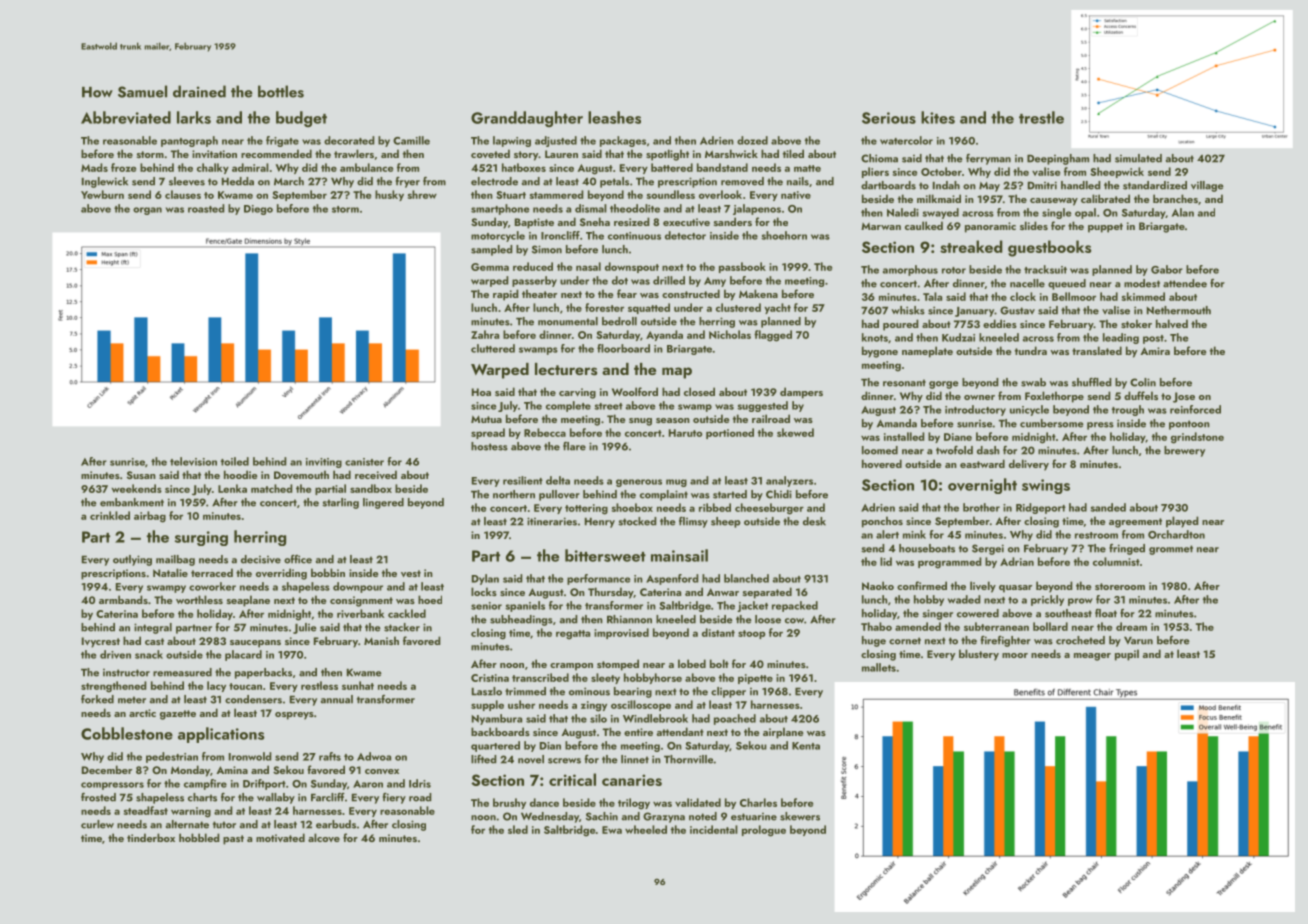 The width and height of the screenshot is (1308, 924). I want to click on hovered, so click(882, 463).
